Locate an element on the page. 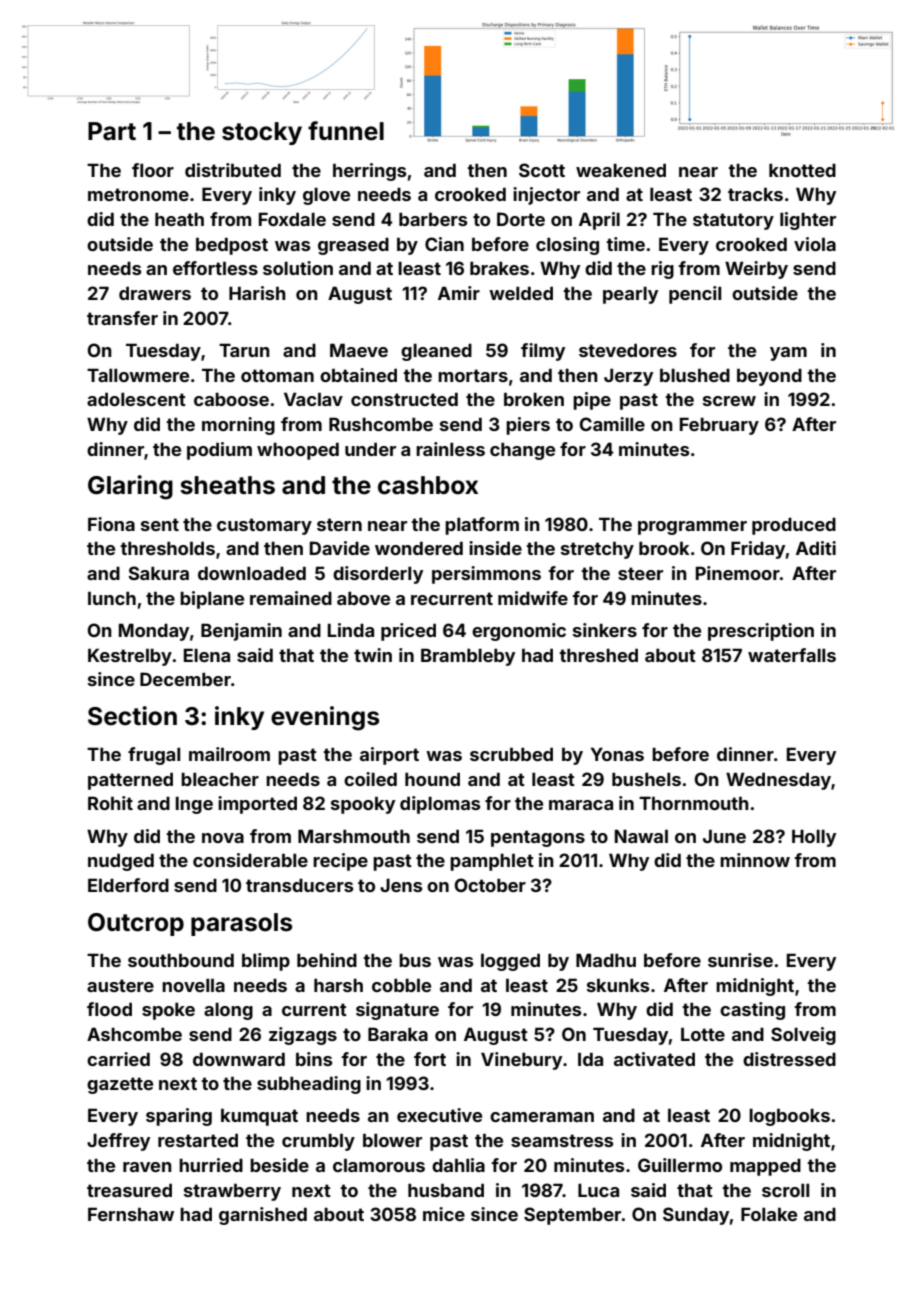 The height and width of the document is (1311, 924). Part is located at coordinates (112, 131).
